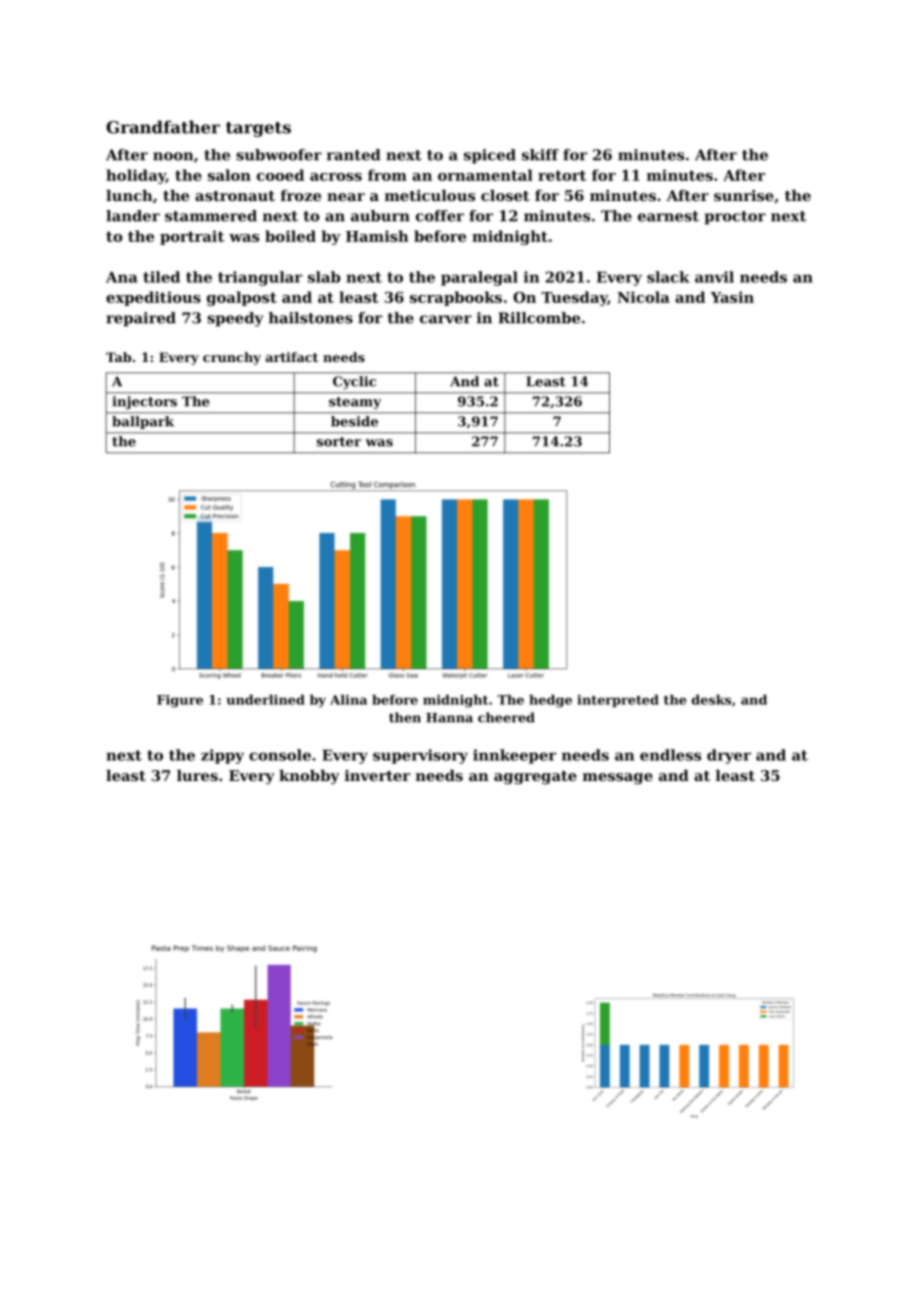 The height and width of the screenshot is (1308, 924). What do you see at coordinates (346, 197) in the screenshot?
I see `near` at bounding box center [346, 197].
